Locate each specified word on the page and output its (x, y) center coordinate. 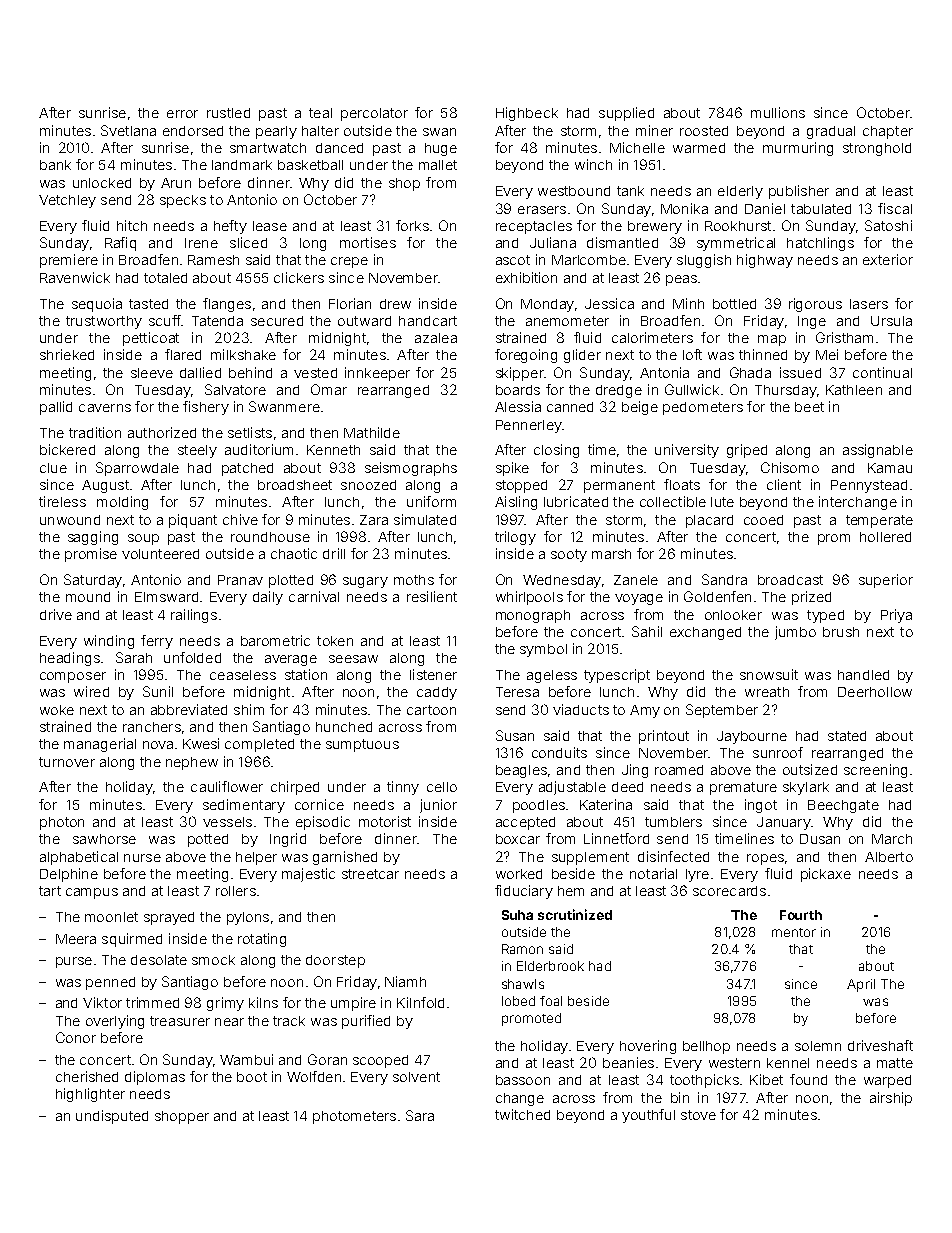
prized (811, 598)
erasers (542, 210)
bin (680, 1097)
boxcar (518, 839)
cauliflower (227, 786)
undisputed (112, 1117)
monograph (533, 616)
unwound (70, 520)
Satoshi (888, 225)
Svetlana (128, 130)
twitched (522, 1114)
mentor (794, 932)
